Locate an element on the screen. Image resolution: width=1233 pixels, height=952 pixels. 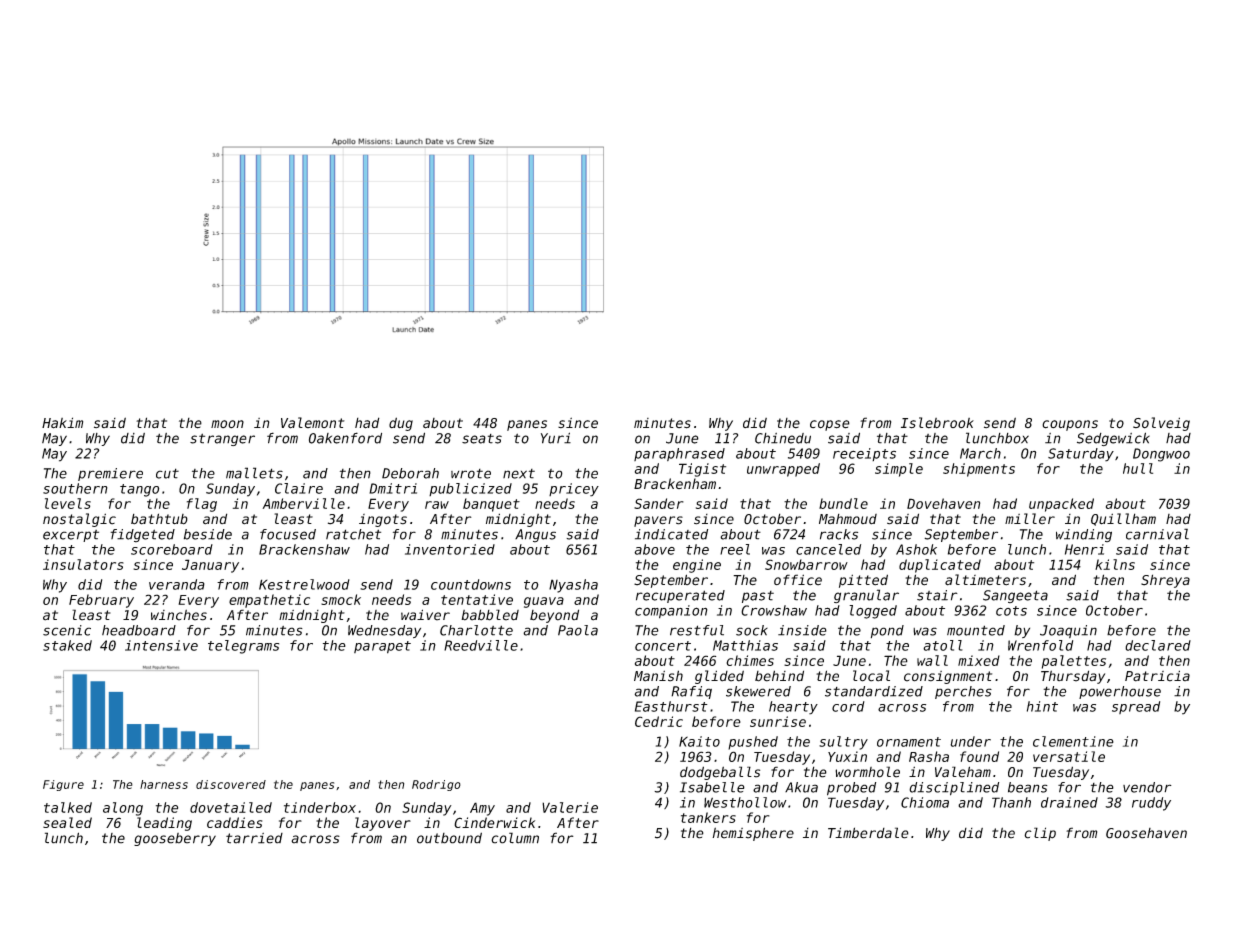
Isabelle is located at coordinates (712, 787).
